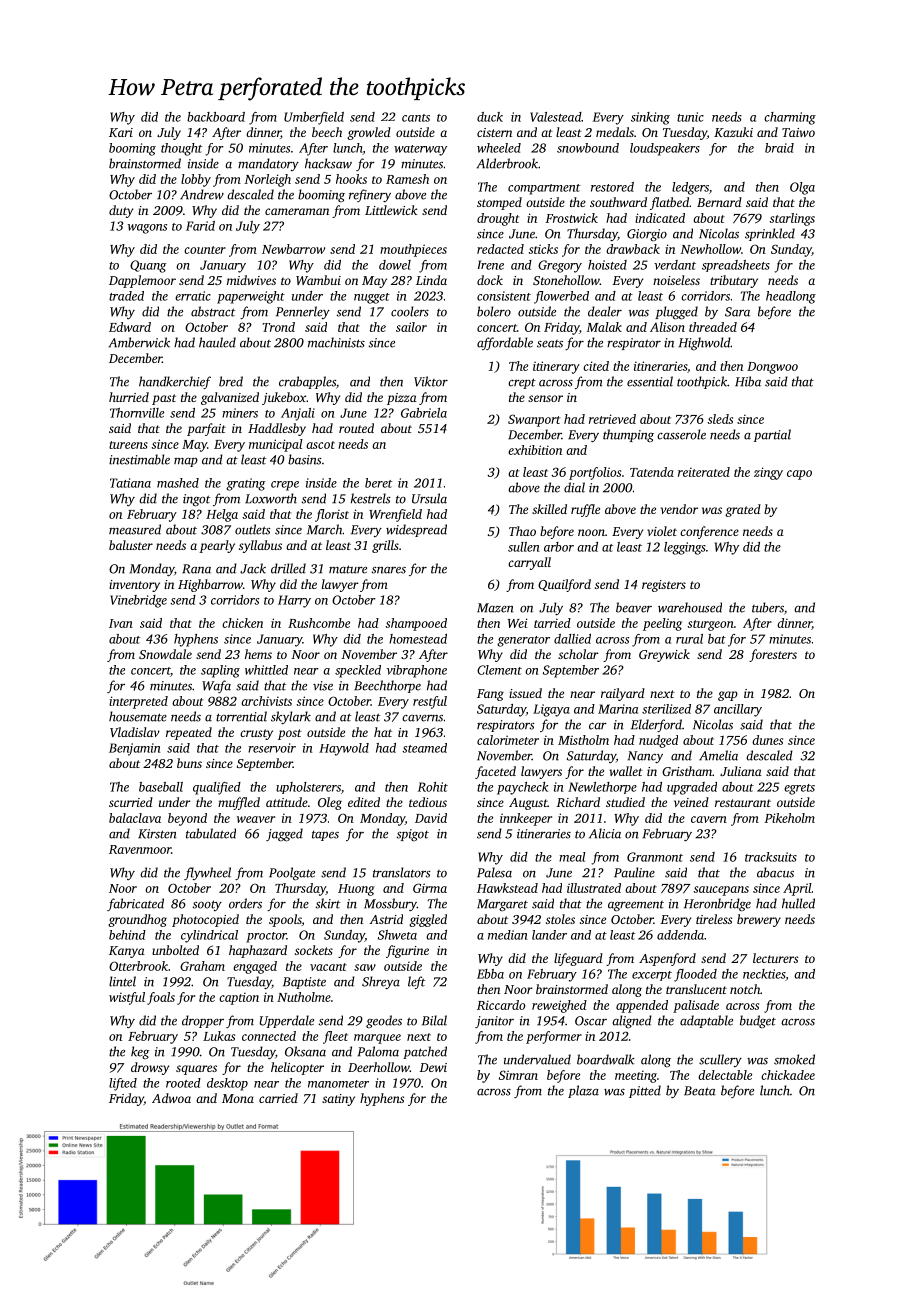 This page has width=924, height=1308. I want to click on Valestead, so click(555, 117).
